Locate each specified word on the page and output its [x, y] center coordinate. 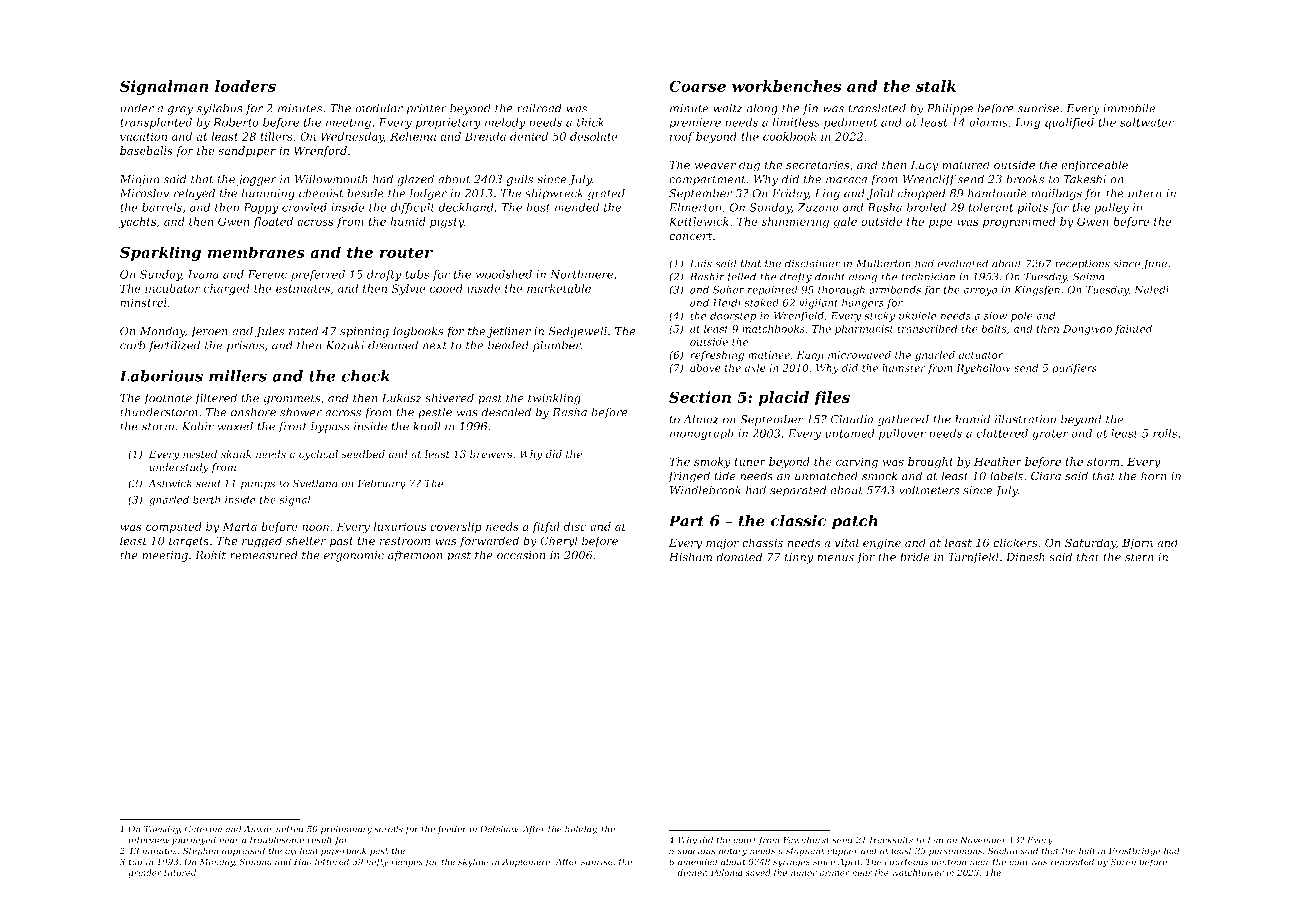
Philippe [950, 109]
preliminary [346, 830]
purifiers [1074, 369]
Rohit [210, 555]
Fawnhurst [806, 840]
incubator [172, 288]
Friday [790, 194]
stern [1139, 557]
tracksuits [891, 840]
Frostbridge [1135, 851]
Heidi [726, 302]
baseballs [146, 150]
